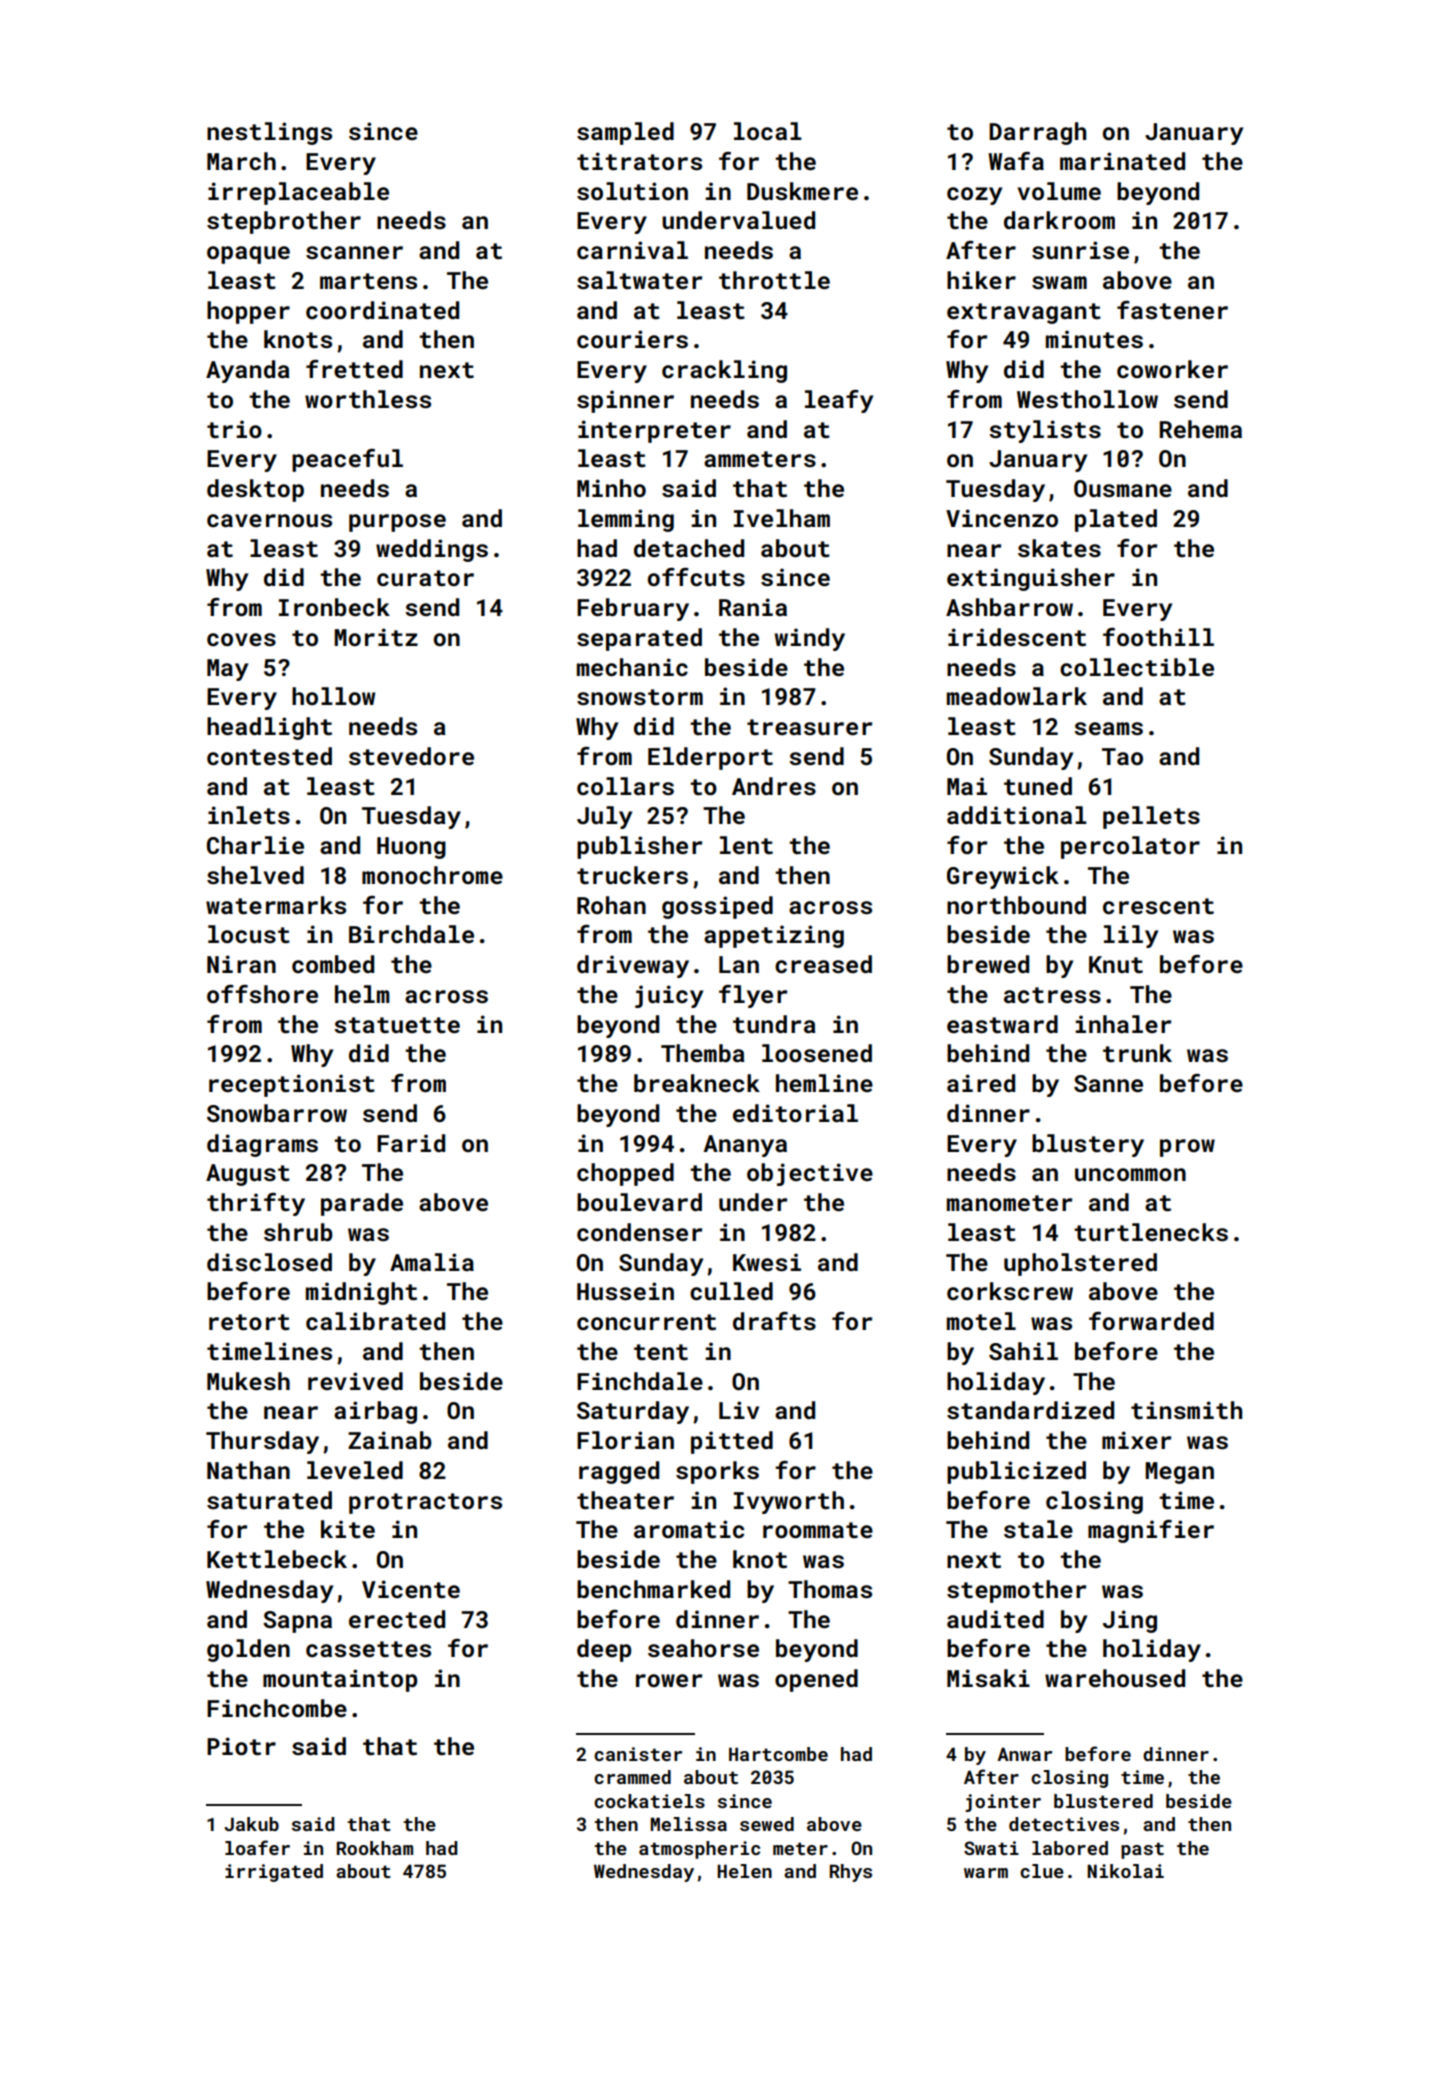  Describe the element at coordinates (248, 1650) in the screenshot. I see `golden` at that location.
